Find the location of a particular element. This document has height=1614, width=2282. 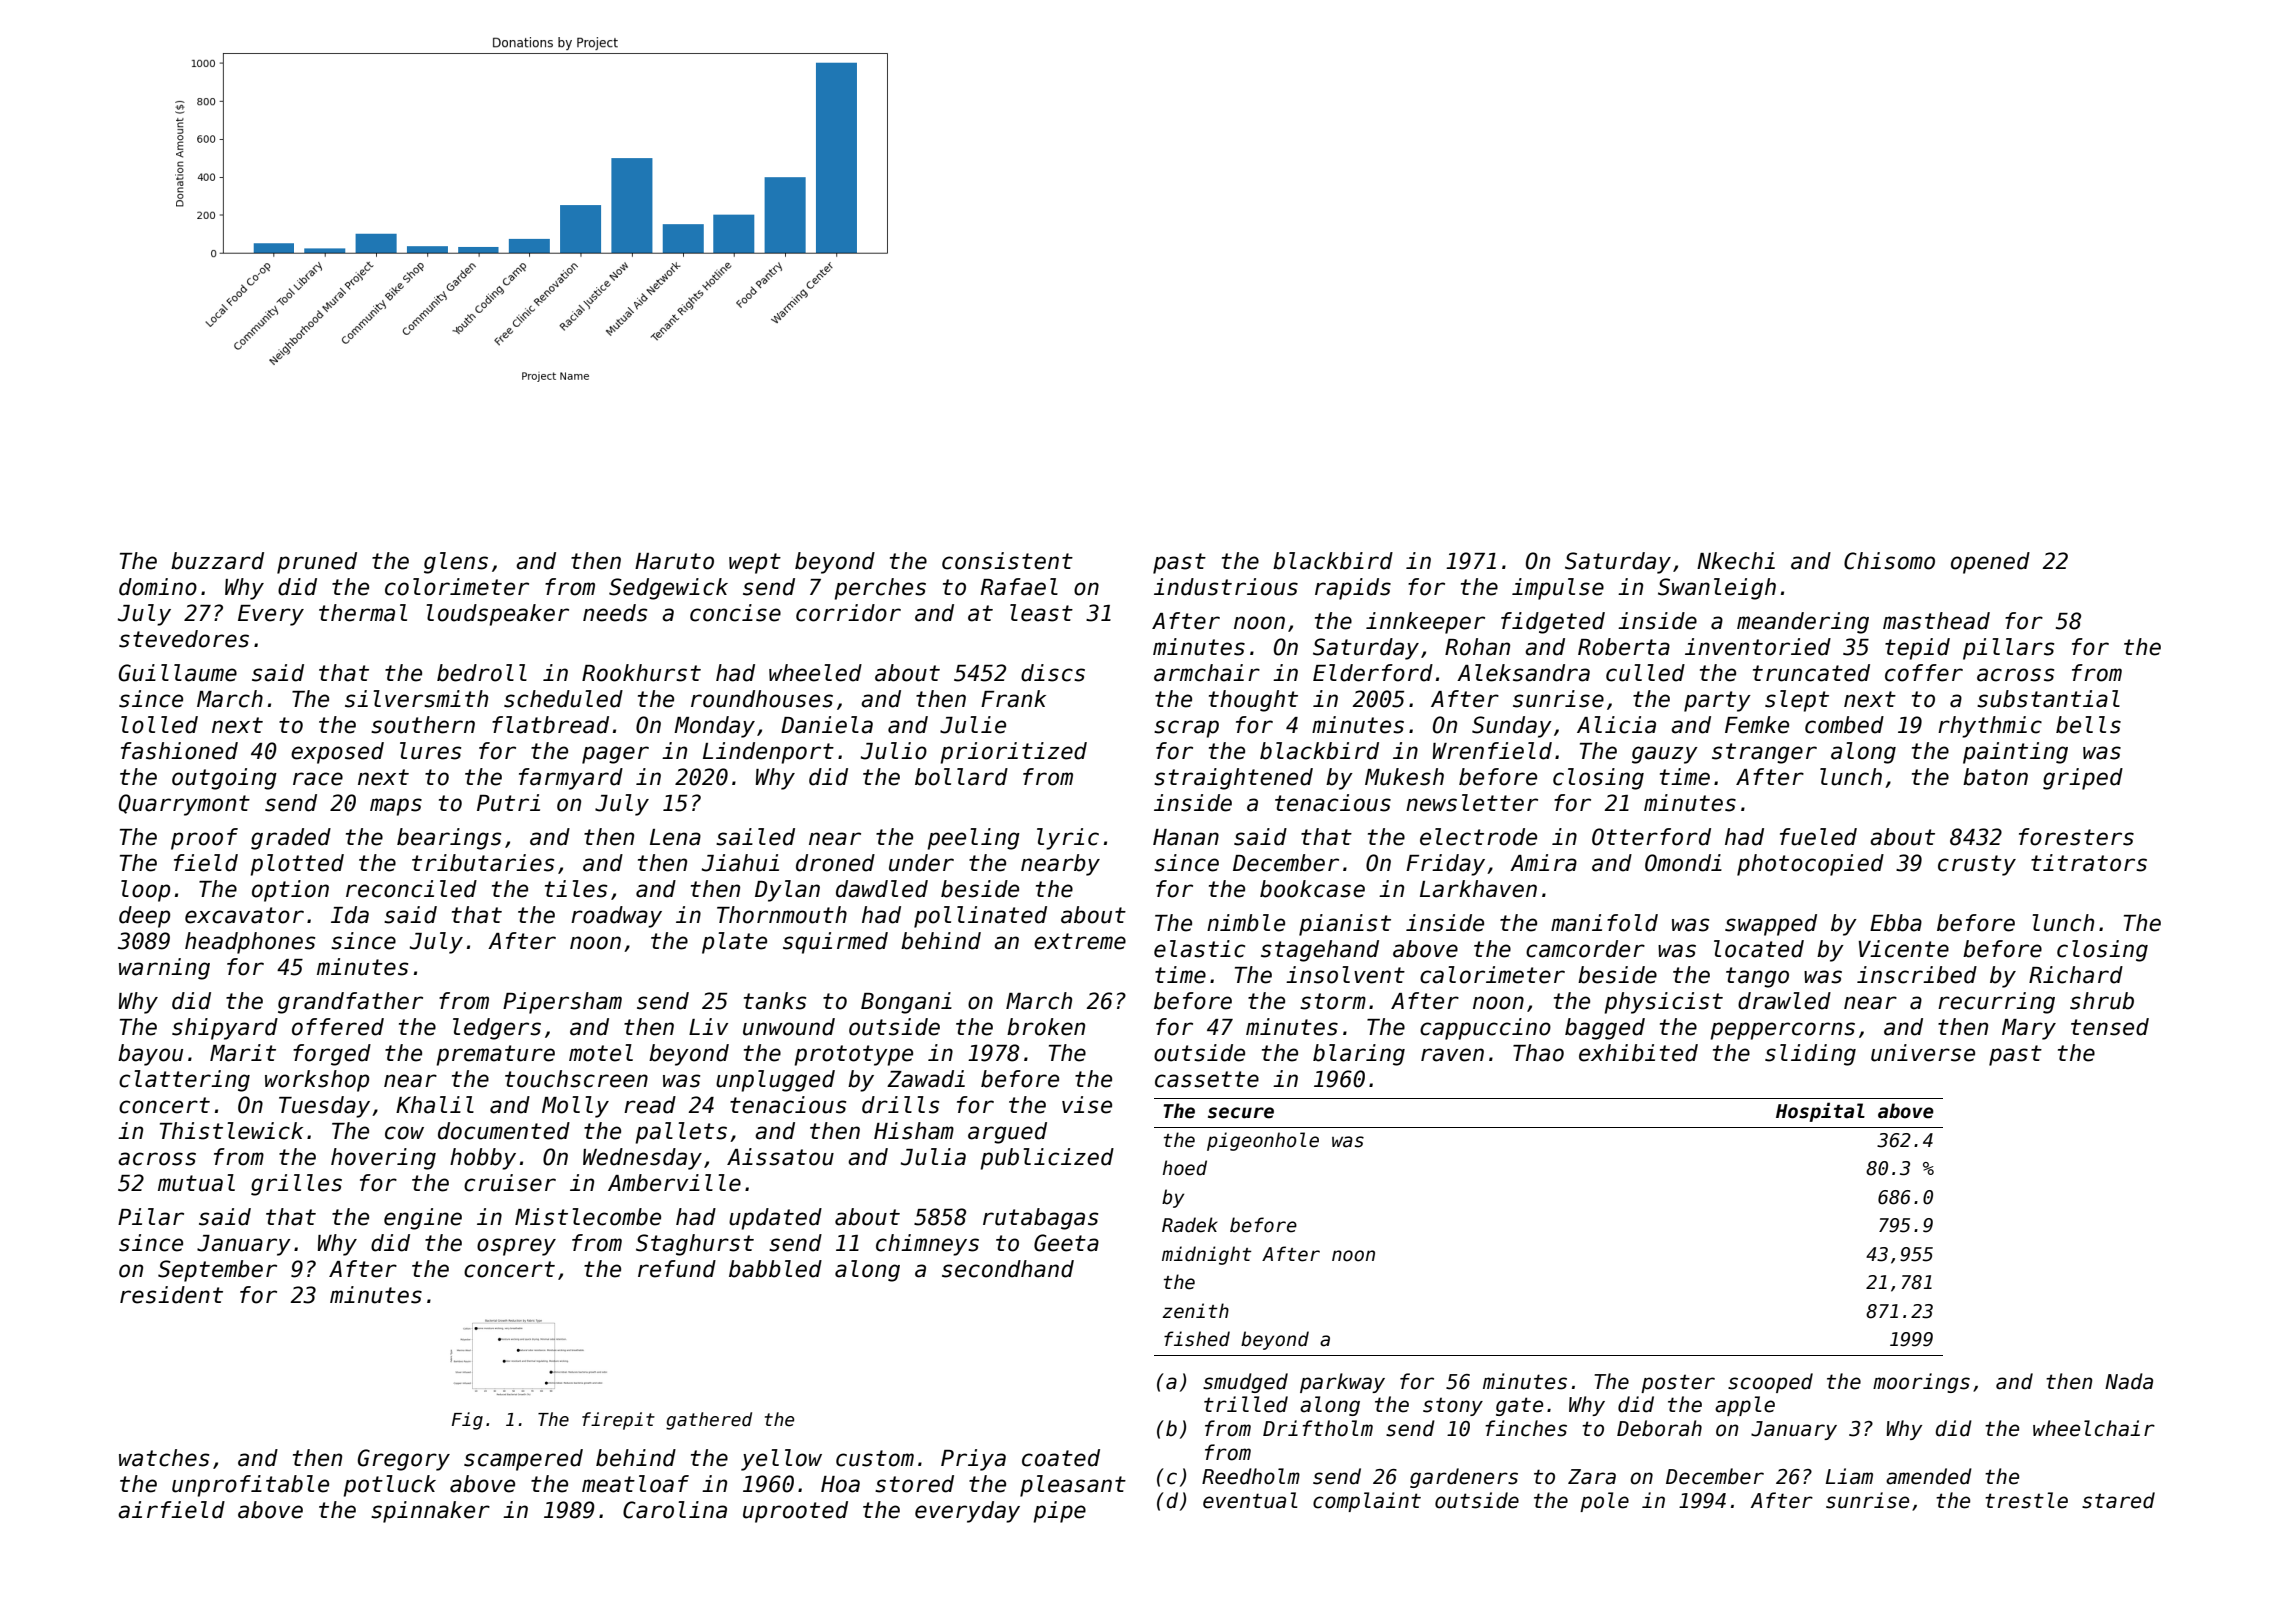

wept is located at coordinates (755, 563).
